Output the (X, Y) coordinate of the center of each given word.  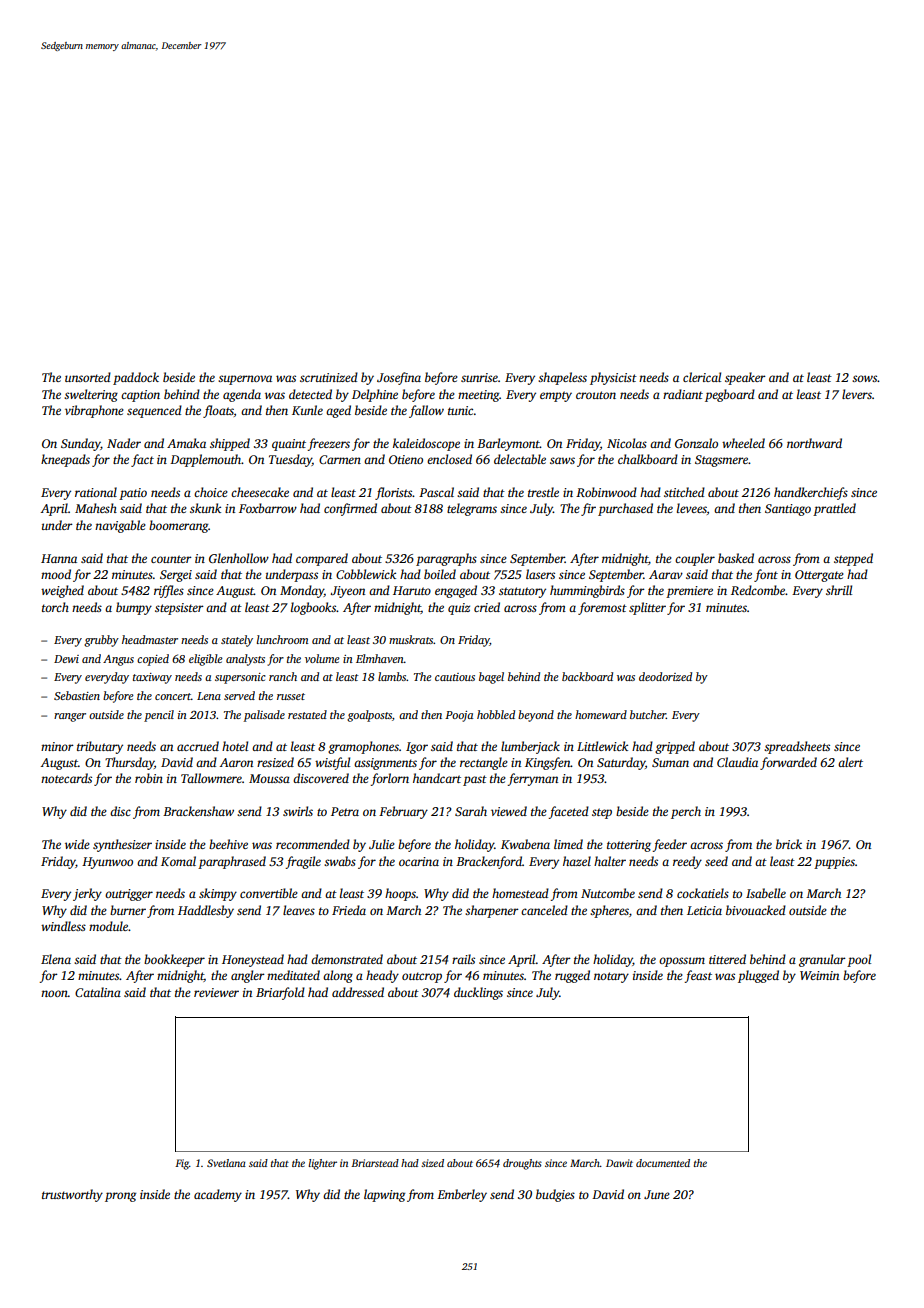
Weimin (819, 975)
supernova (245, 380)
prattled (834, 509)
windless (63, 926)
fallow (426, 411)
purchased (625, 509)
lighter (322, 1164)
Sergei (176, 576)
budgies (555, 1195)
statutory (522, 592)
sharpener (492, 911)
